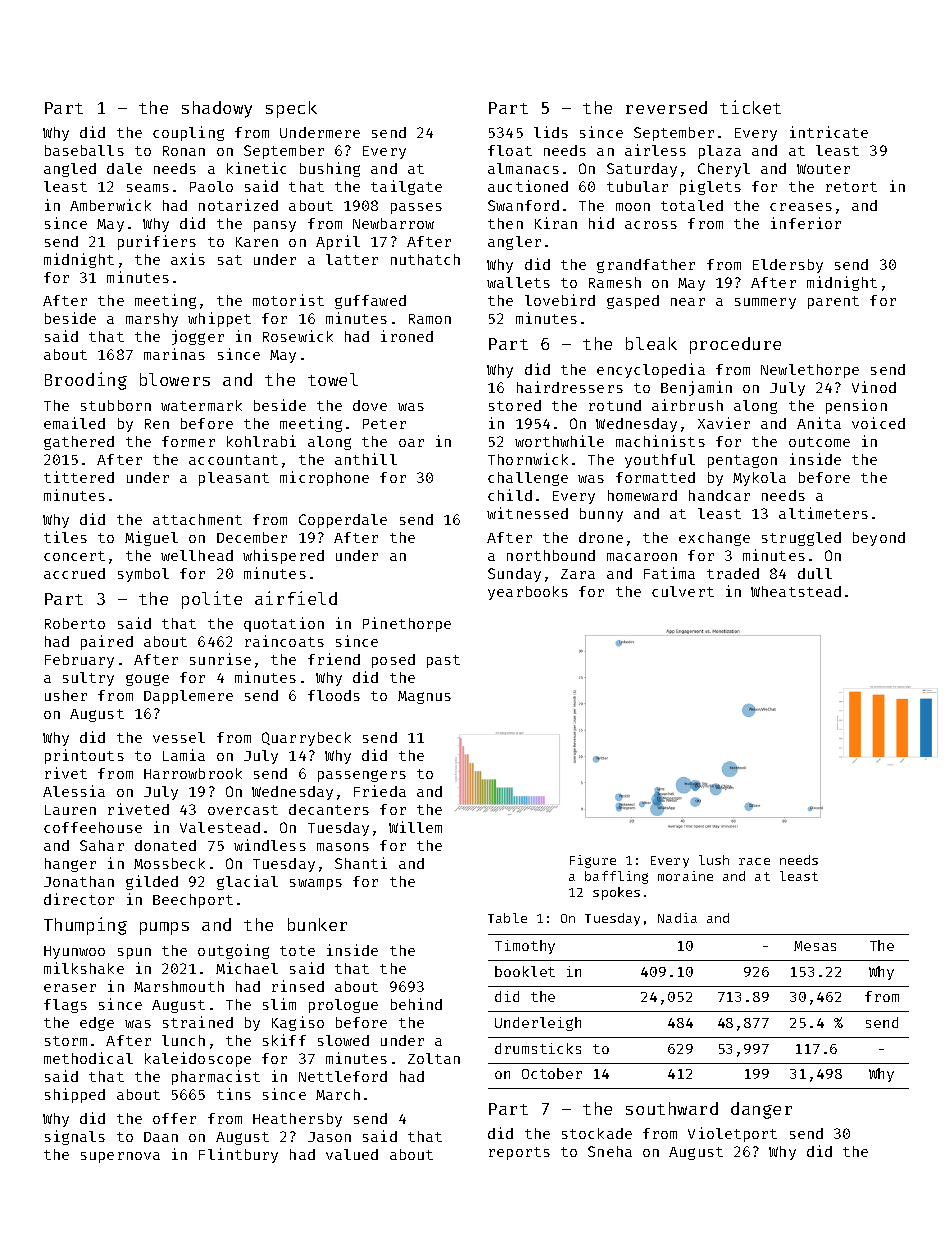 The image size is (952, 1233). I want to click on attachment, so click(197, 519).
